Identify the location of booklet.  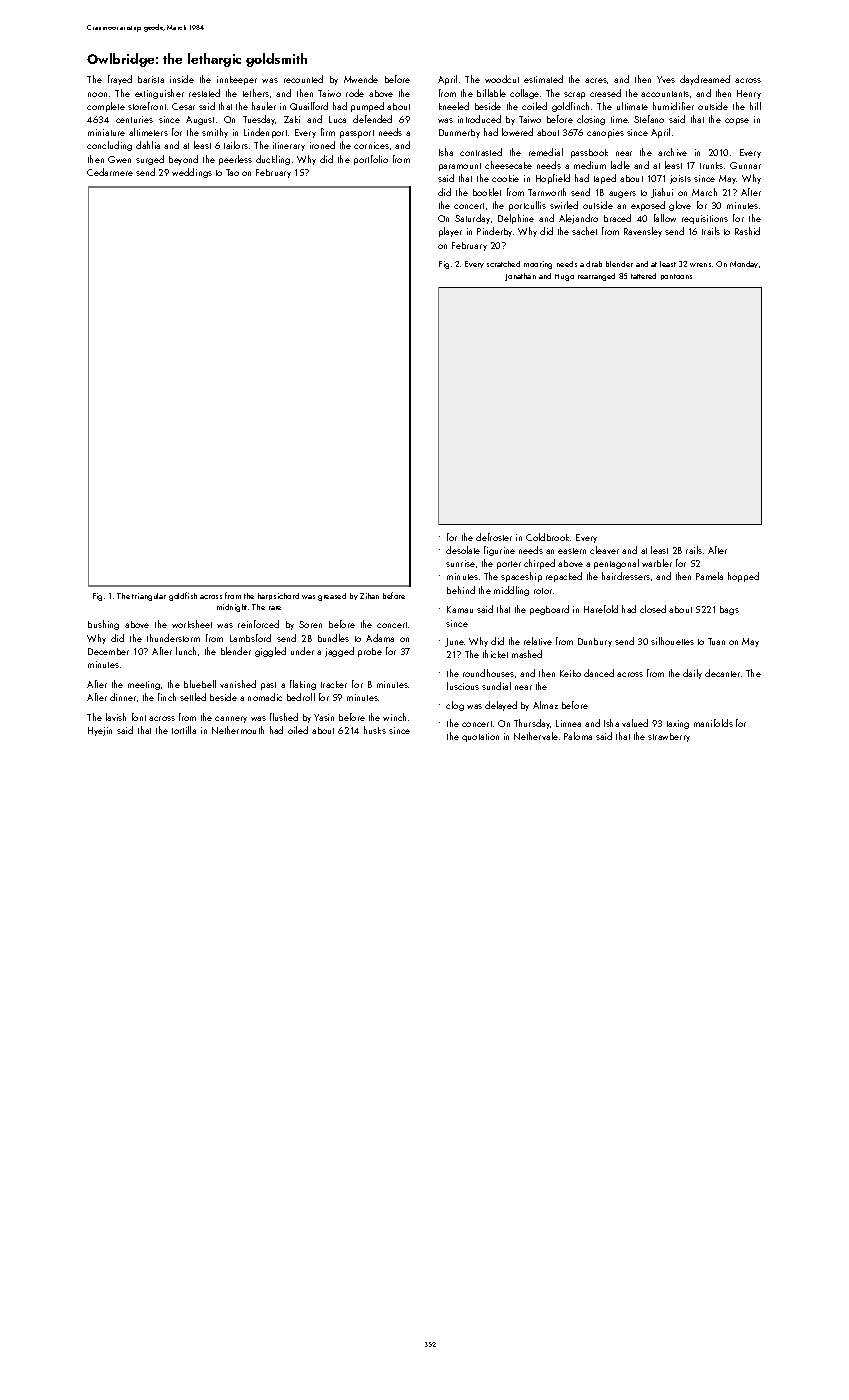
(487, 192).
